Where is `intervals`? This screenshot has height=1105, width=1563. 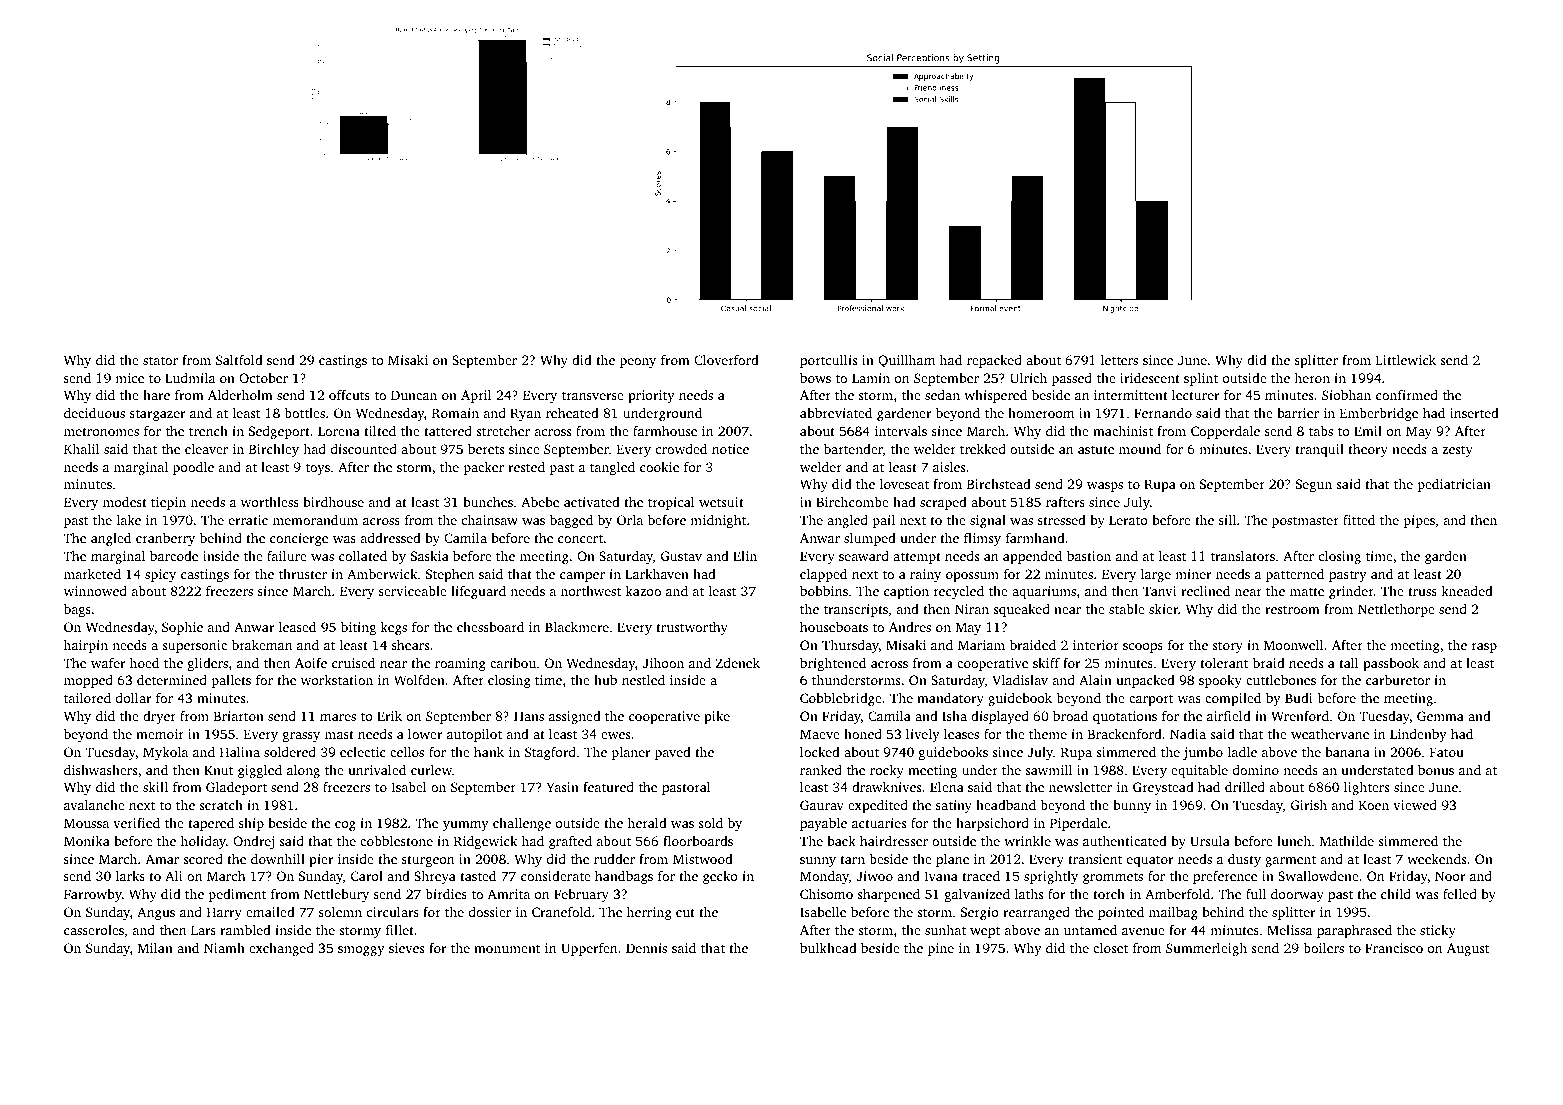
intervals is located at coordinates (901, 431).
